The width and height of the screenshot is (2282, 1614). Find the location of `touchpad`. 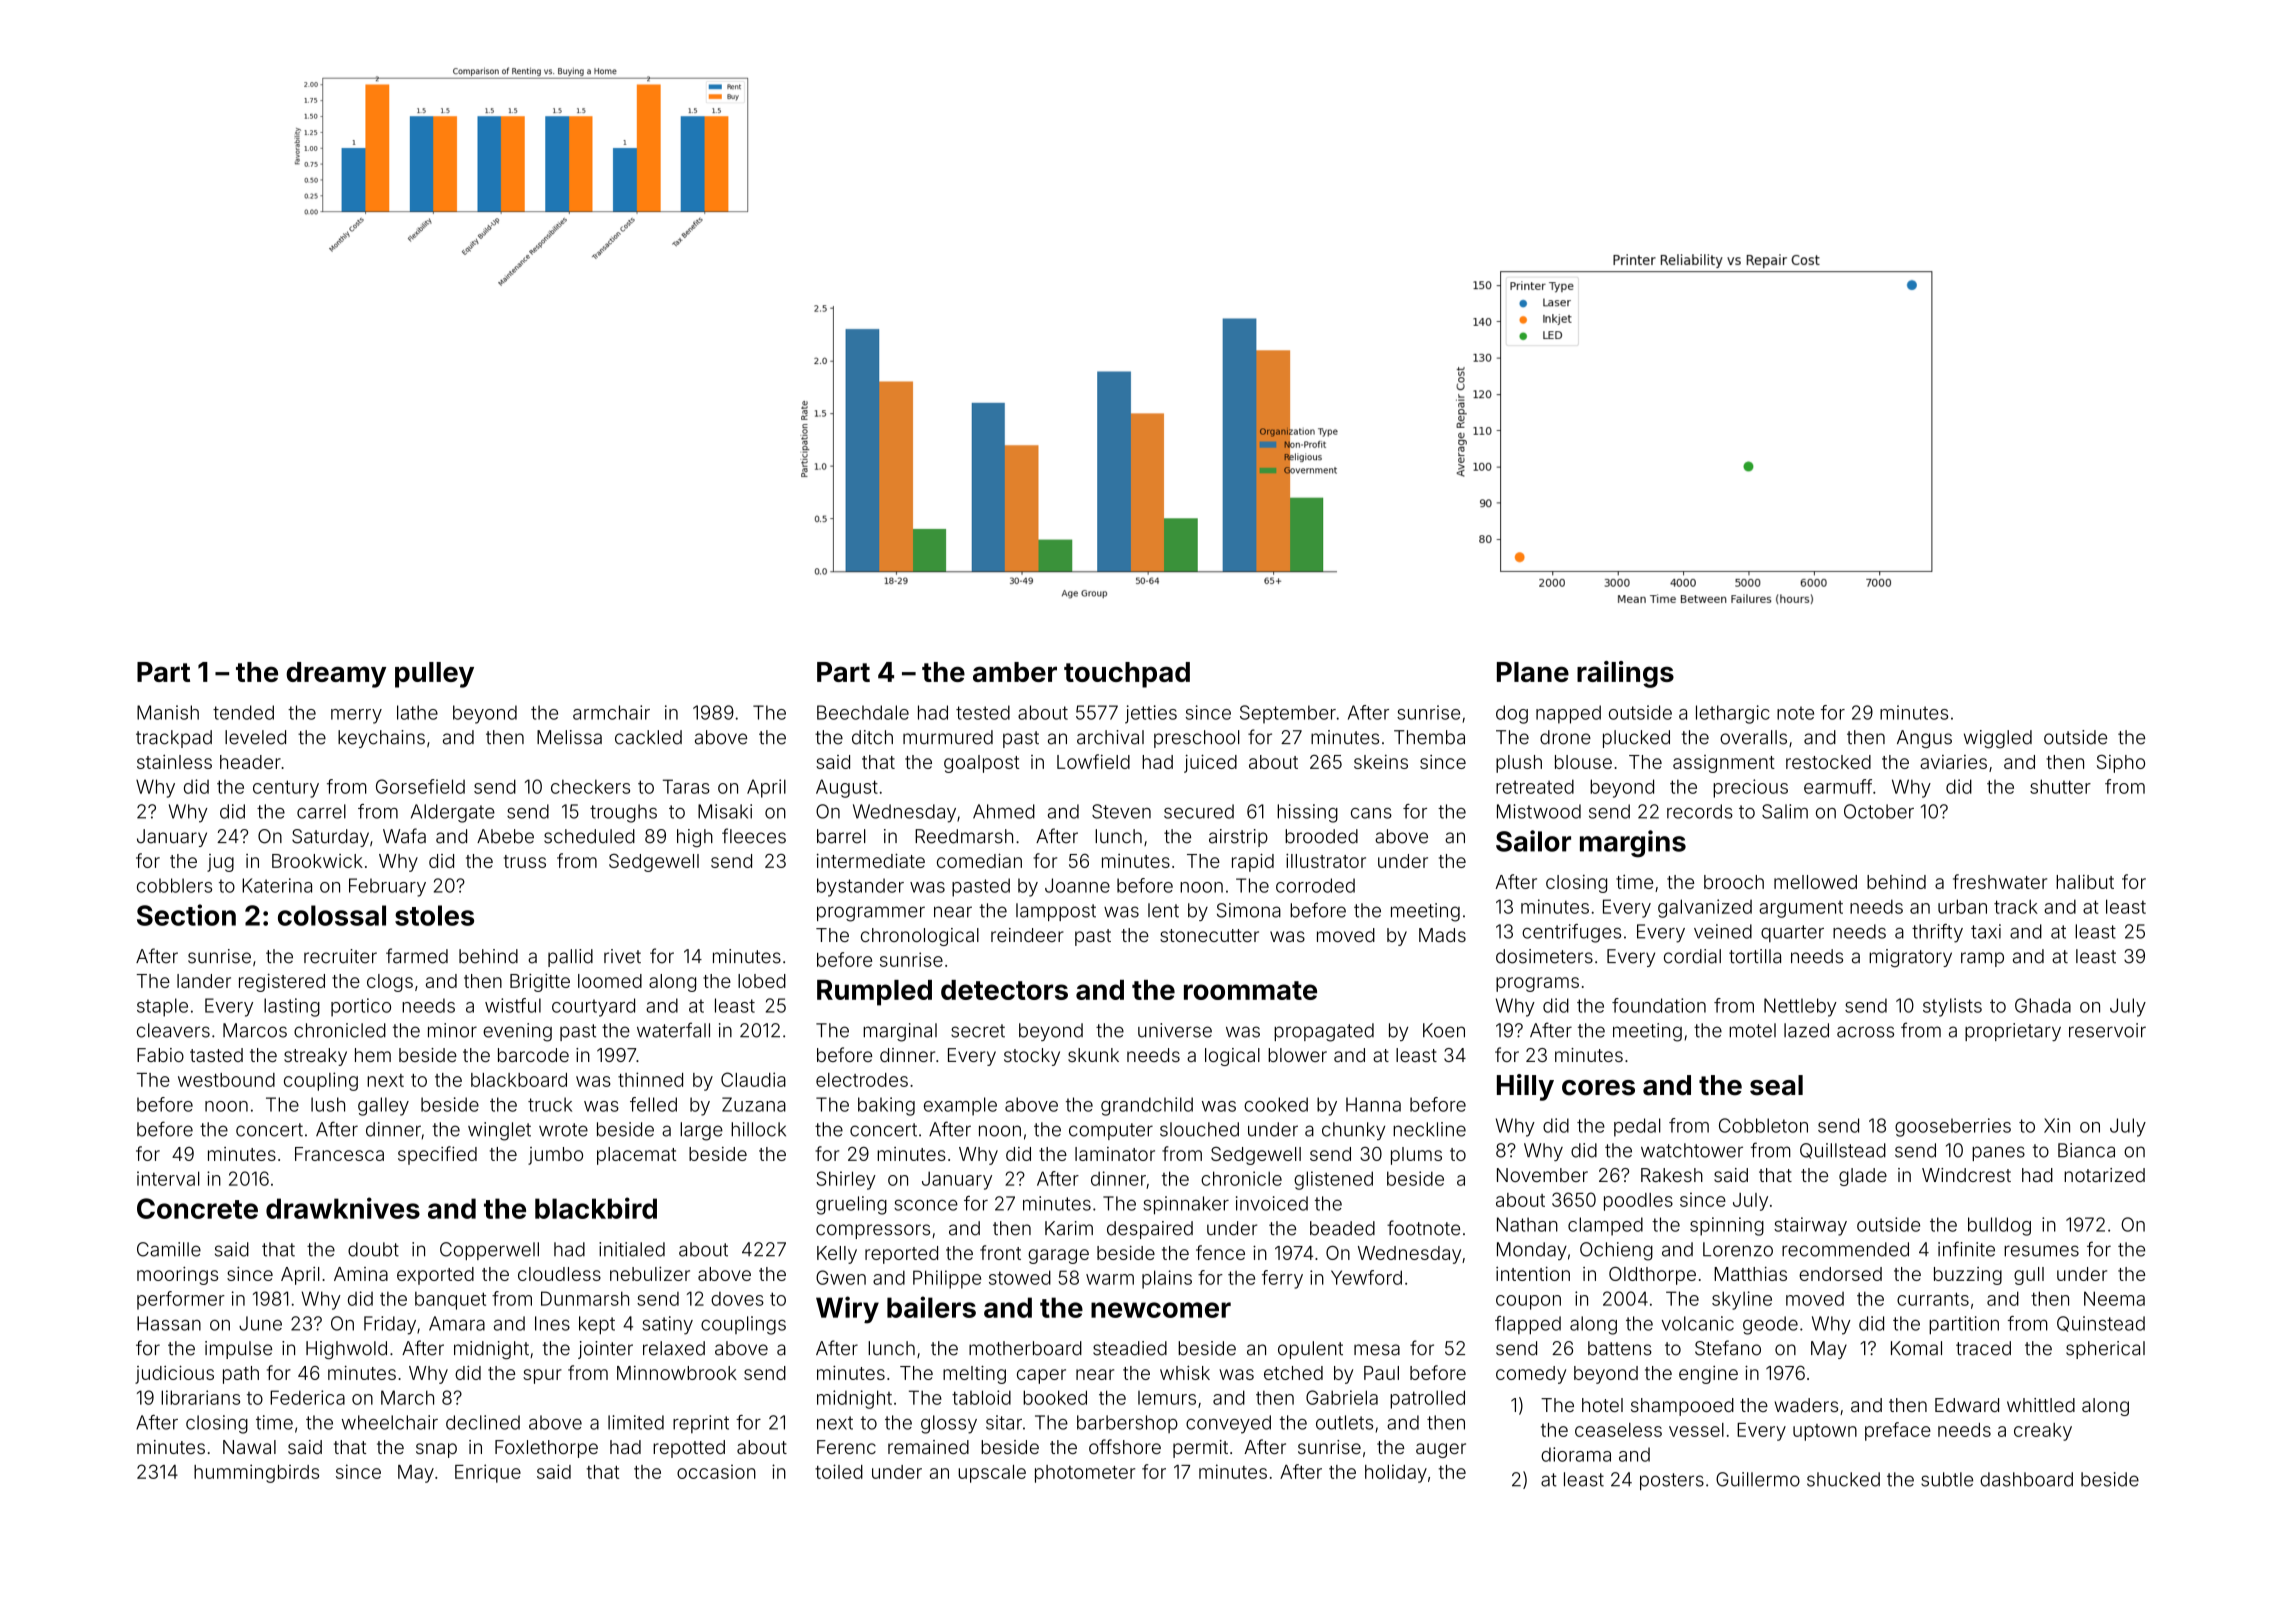

touchpad is located at coordinates (1127, 675).
